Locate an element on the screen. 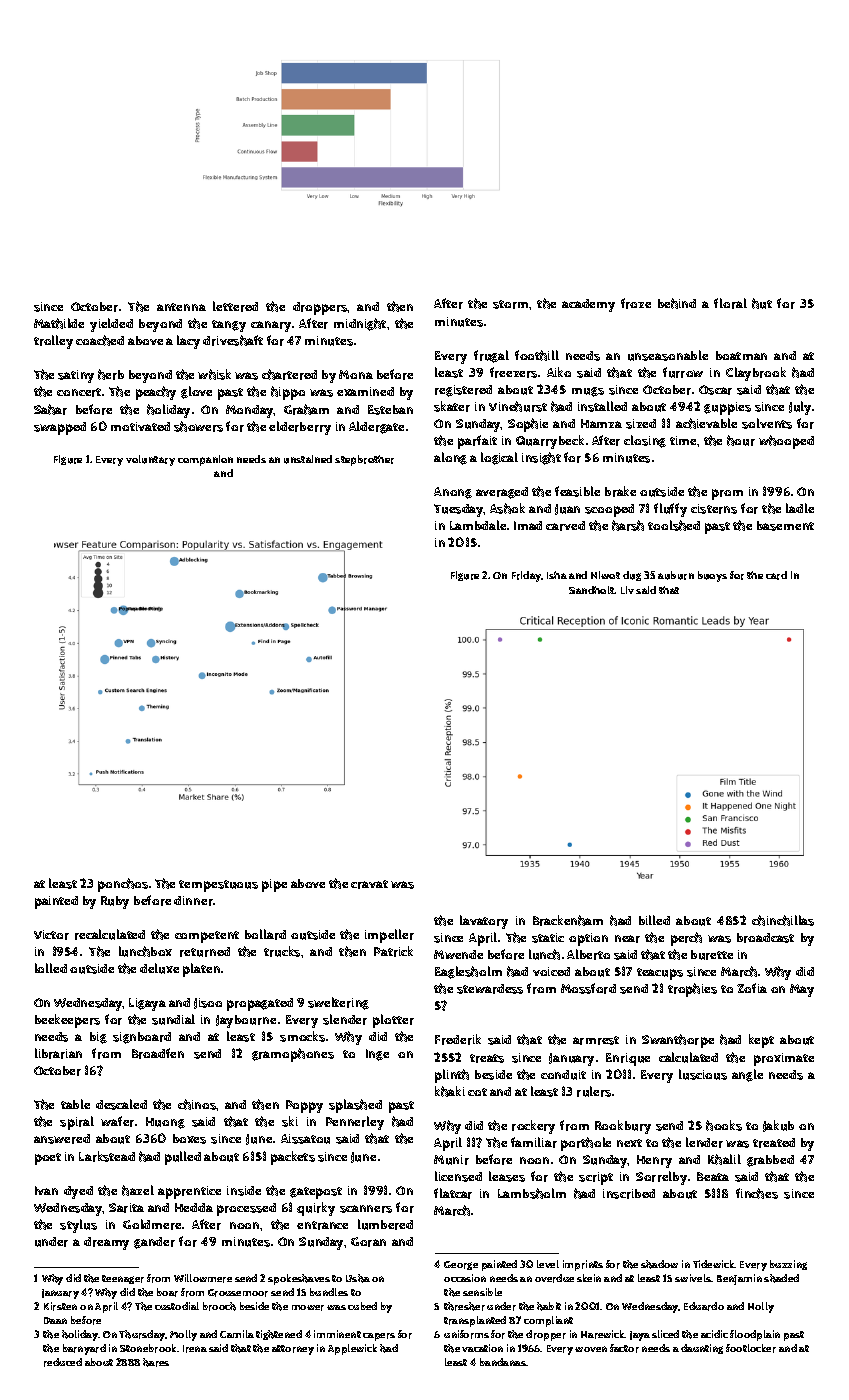  Aissatou is located at coordinates (305, 1139).
